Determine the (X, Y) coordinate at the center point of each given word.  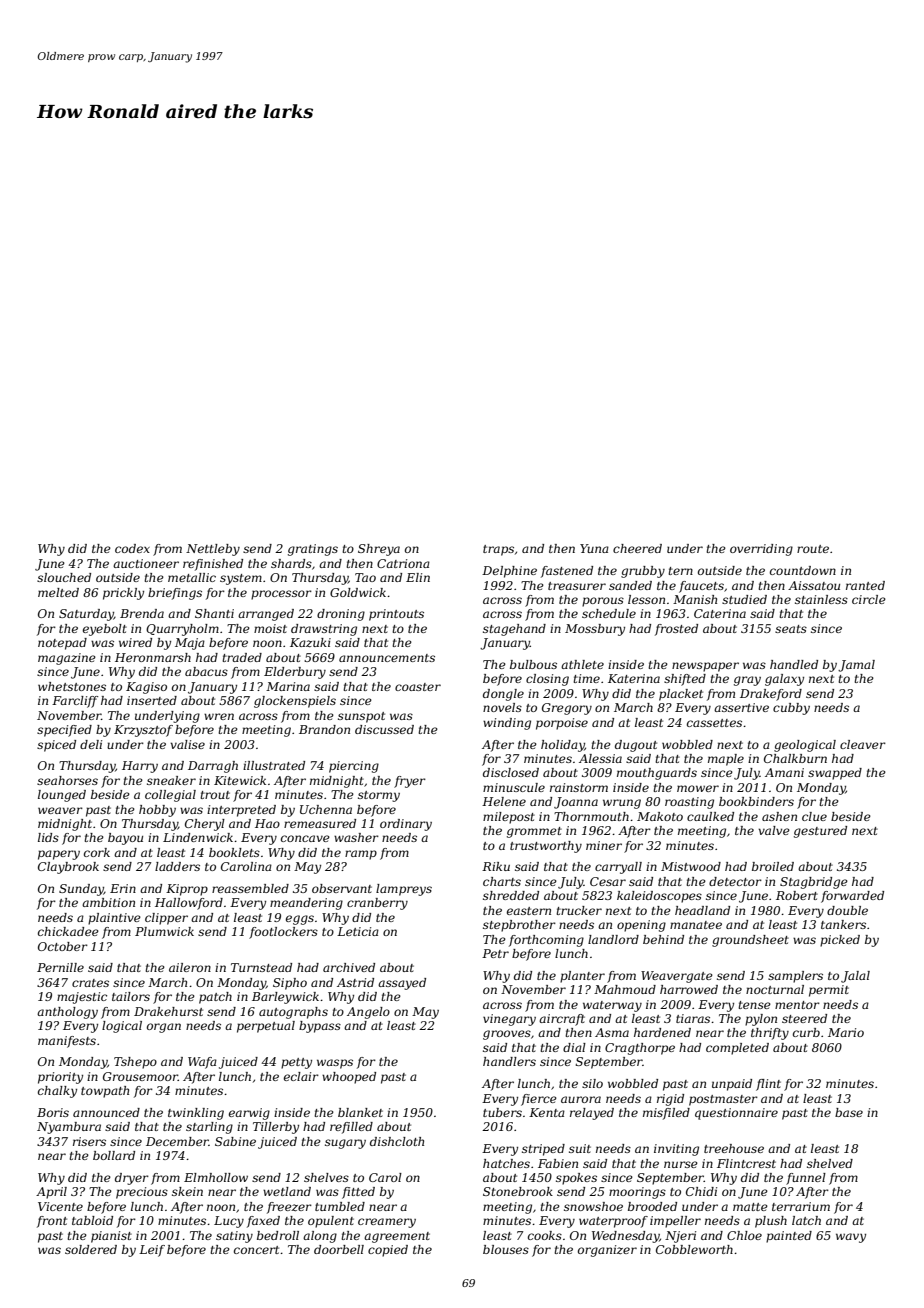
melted (58, 592)
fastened (567, 572)
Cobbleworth (694, 1249)
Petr (495, 953)
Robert (797, 895)
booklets (234, 852)
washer (356, 837)
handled (794, 664)
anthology (67, 1013)
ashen (779, 816)
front (52, 1222)
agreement (397, 1237)
